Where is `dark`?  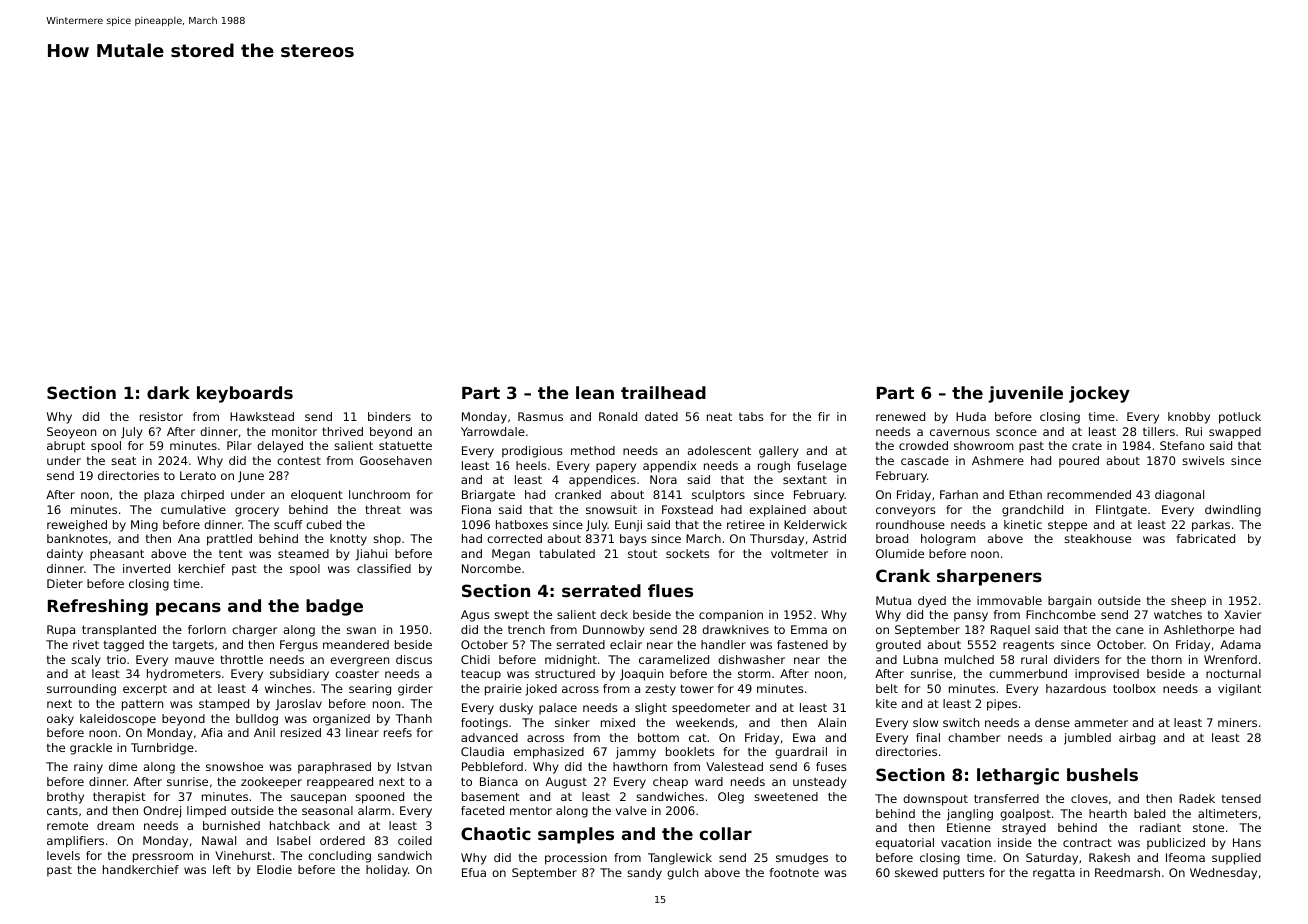 dark is located at coordinates (168, 392).
